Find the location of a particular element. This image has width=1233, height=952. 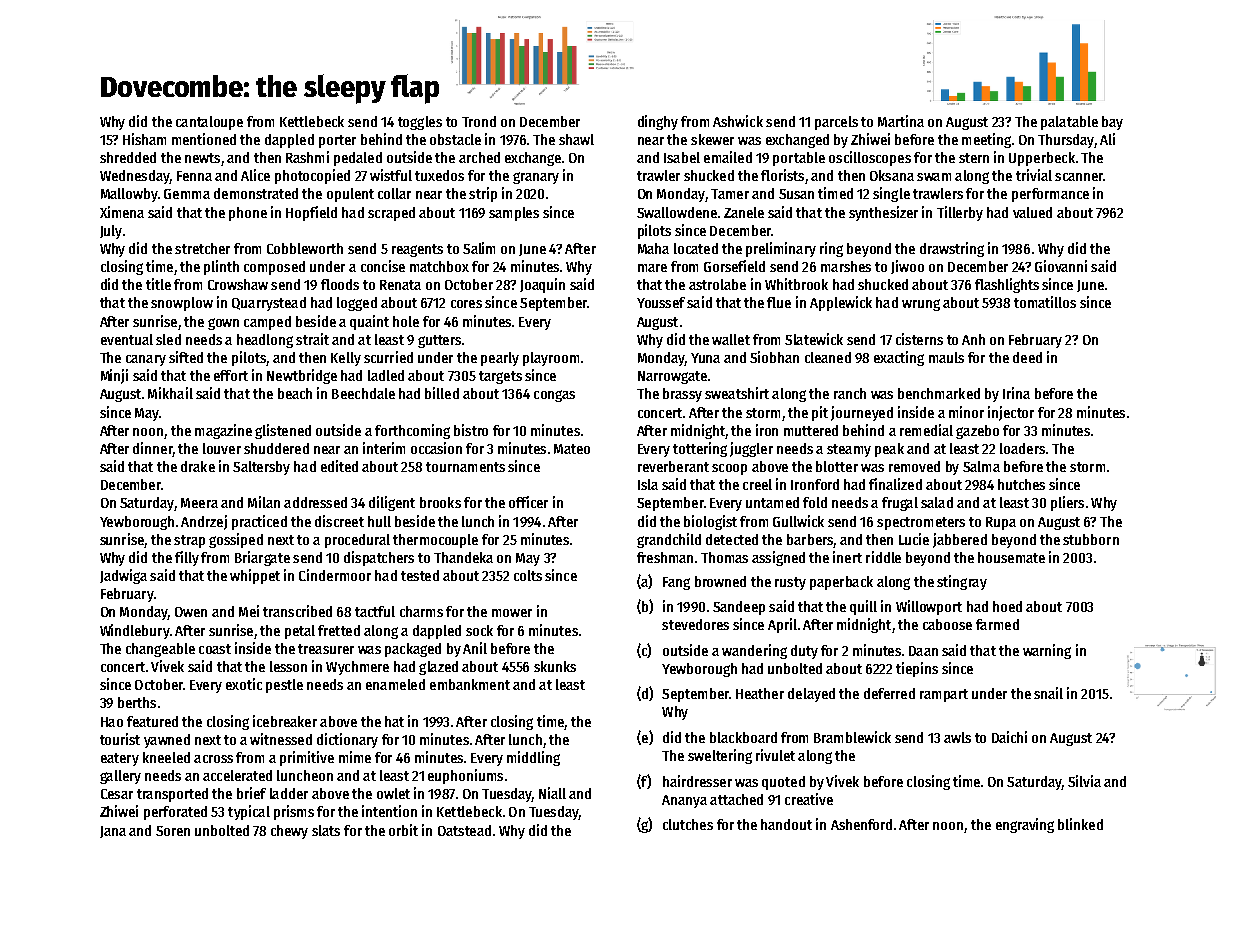

Salim is located at coordinates (479, 248).
